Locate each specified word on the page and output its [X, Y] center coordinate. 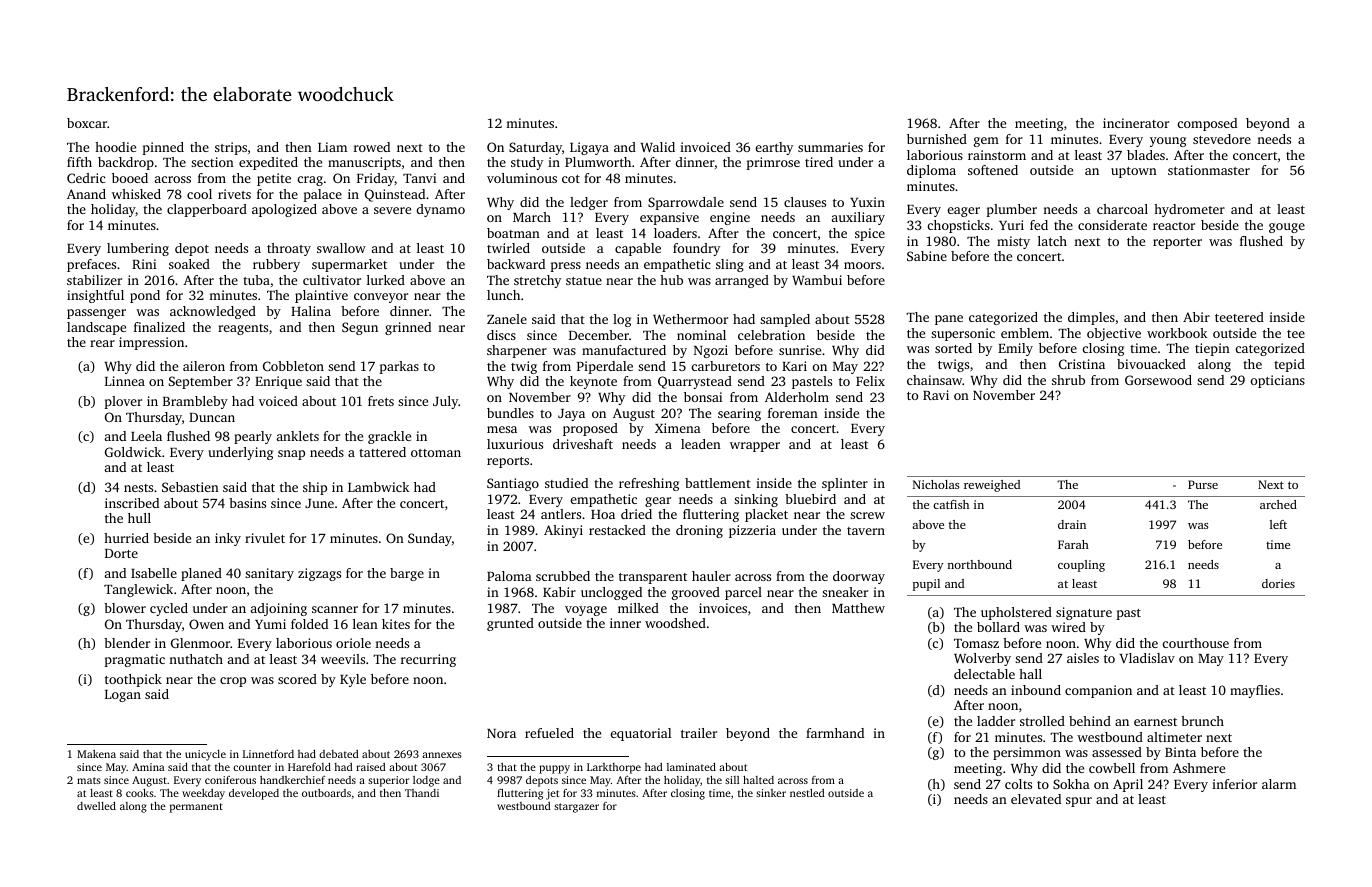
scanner [335, 609]
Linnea [125, 381]
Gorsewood [1158, 380]
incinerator [1136, 123]
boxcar [87, 123]
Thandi [422, 793]
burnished [937, 139]
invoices [723, 608]
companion [1098, 691]
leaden [701, 444]
